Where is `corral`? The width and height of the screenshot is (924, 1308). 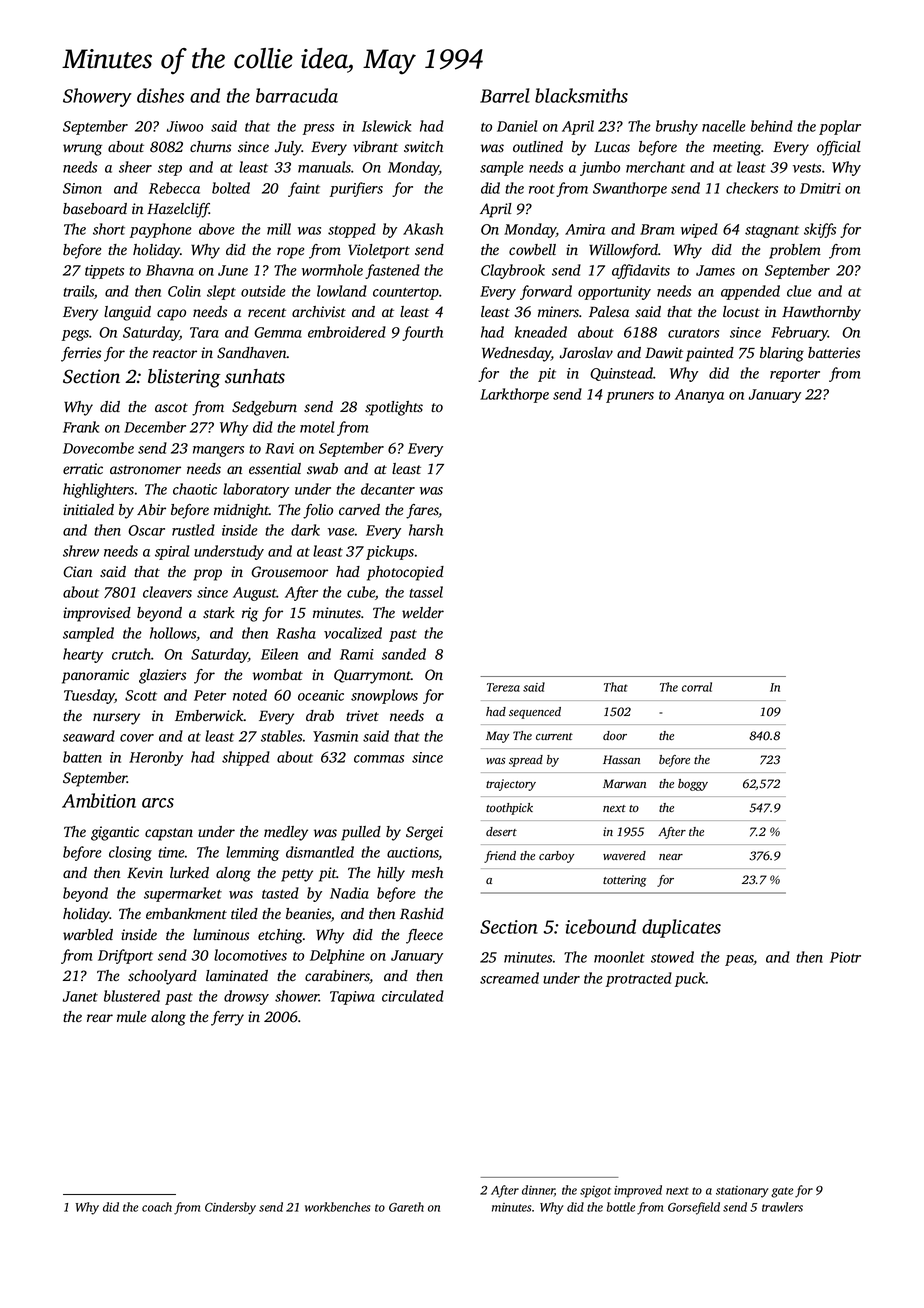
corral is located at coordinates (697, 687).
